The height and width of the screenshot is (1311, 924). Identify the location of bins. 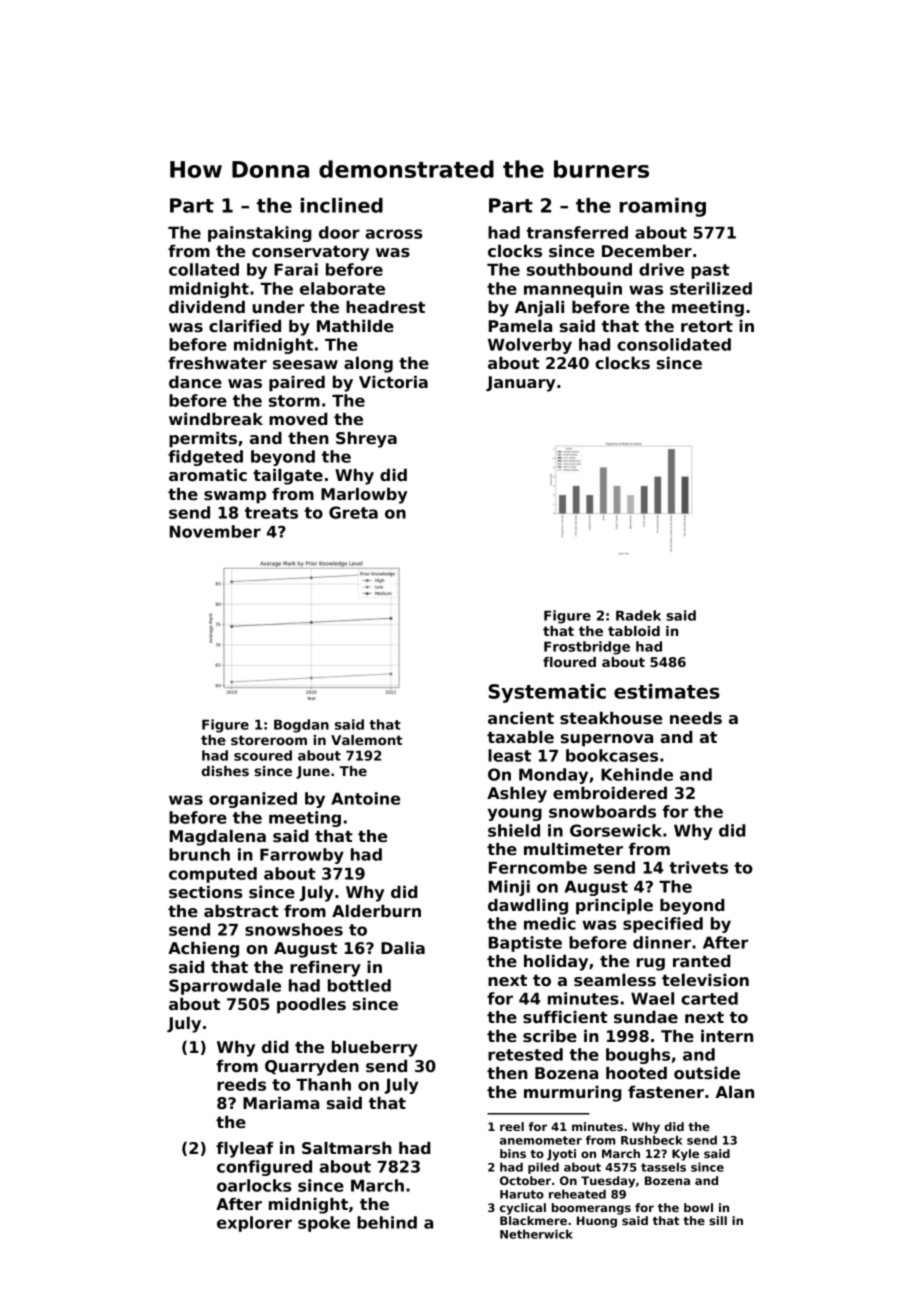
(513, 1153).
